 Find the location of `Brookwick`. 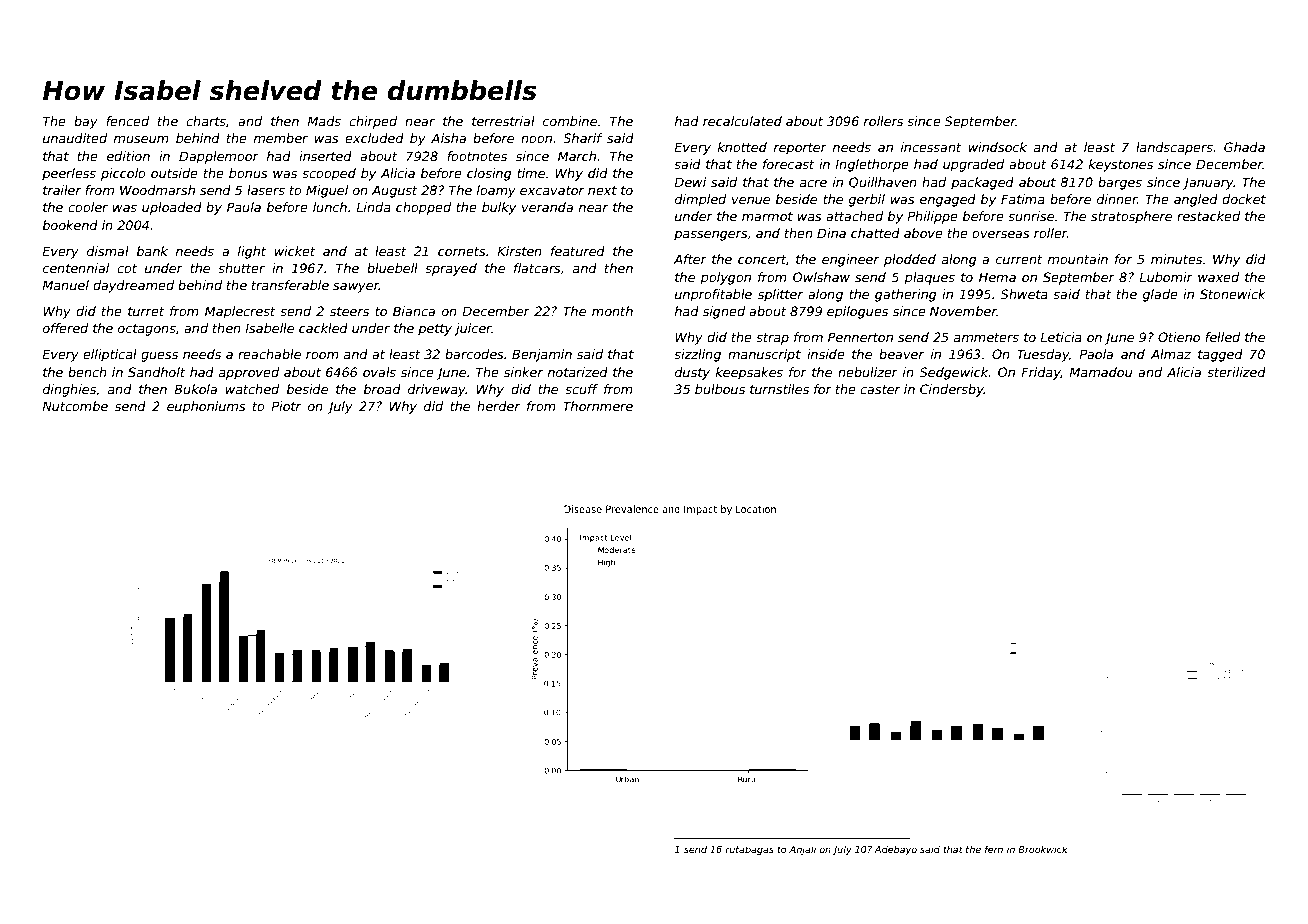

Brookwick is located at coordinates (1042, 849).
